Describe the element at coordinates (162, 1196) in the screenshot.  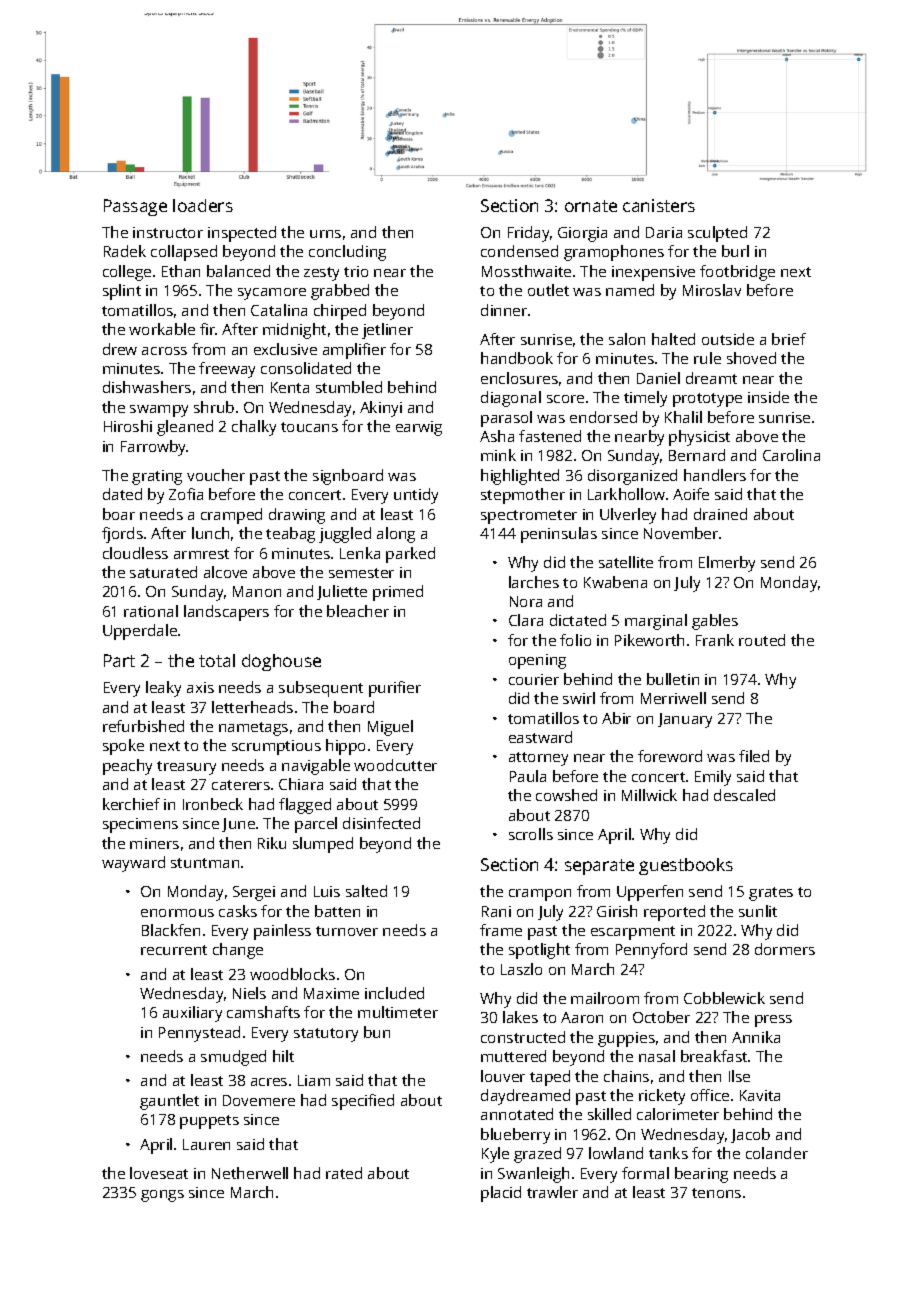
I see `gongs` at that location.
